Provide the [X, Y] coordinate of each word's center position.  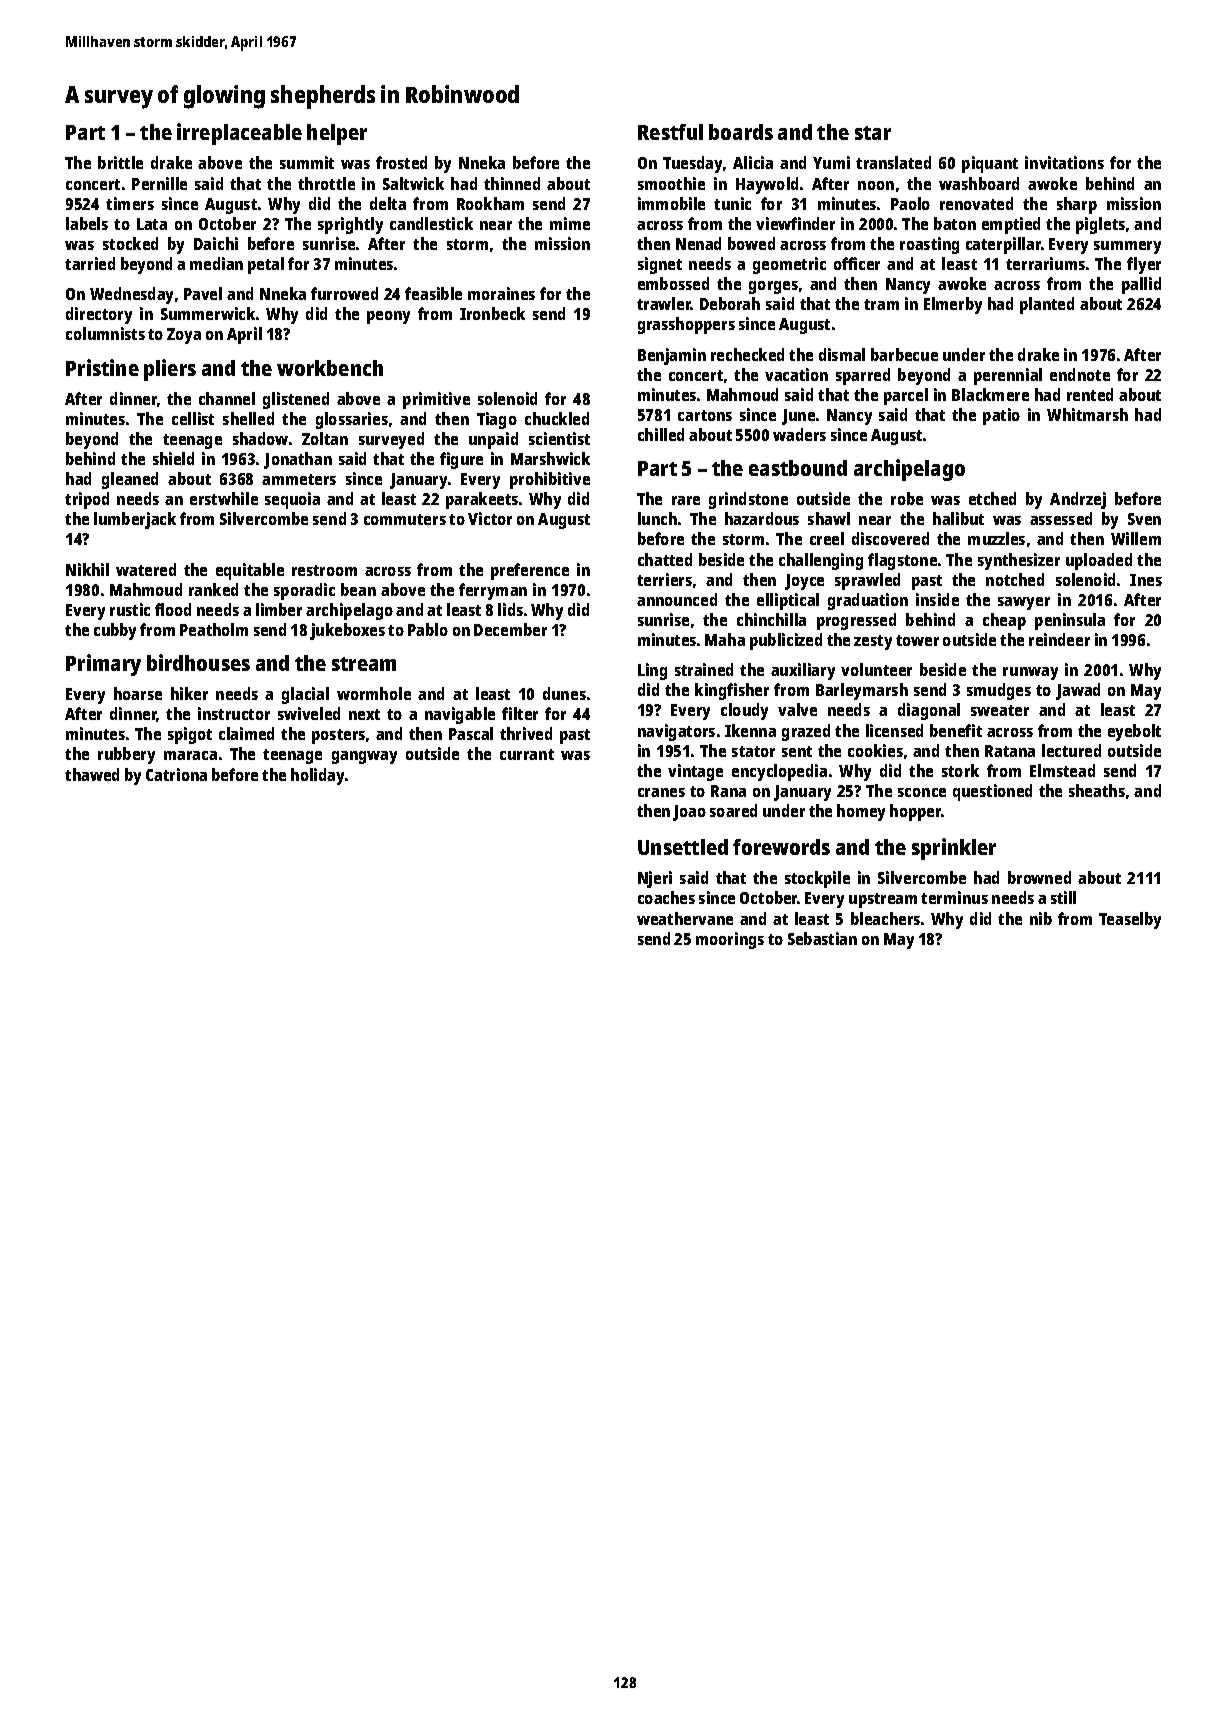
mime [570, 223]
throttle [326, 183]
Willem [1136, 538]
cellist [193, 418]
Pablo [428, 629]
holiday [317, 776]
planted [1047, 305]
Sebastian [822, 938]
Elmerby [953, 305]
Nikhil [87, 569]
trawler [664, 303]
